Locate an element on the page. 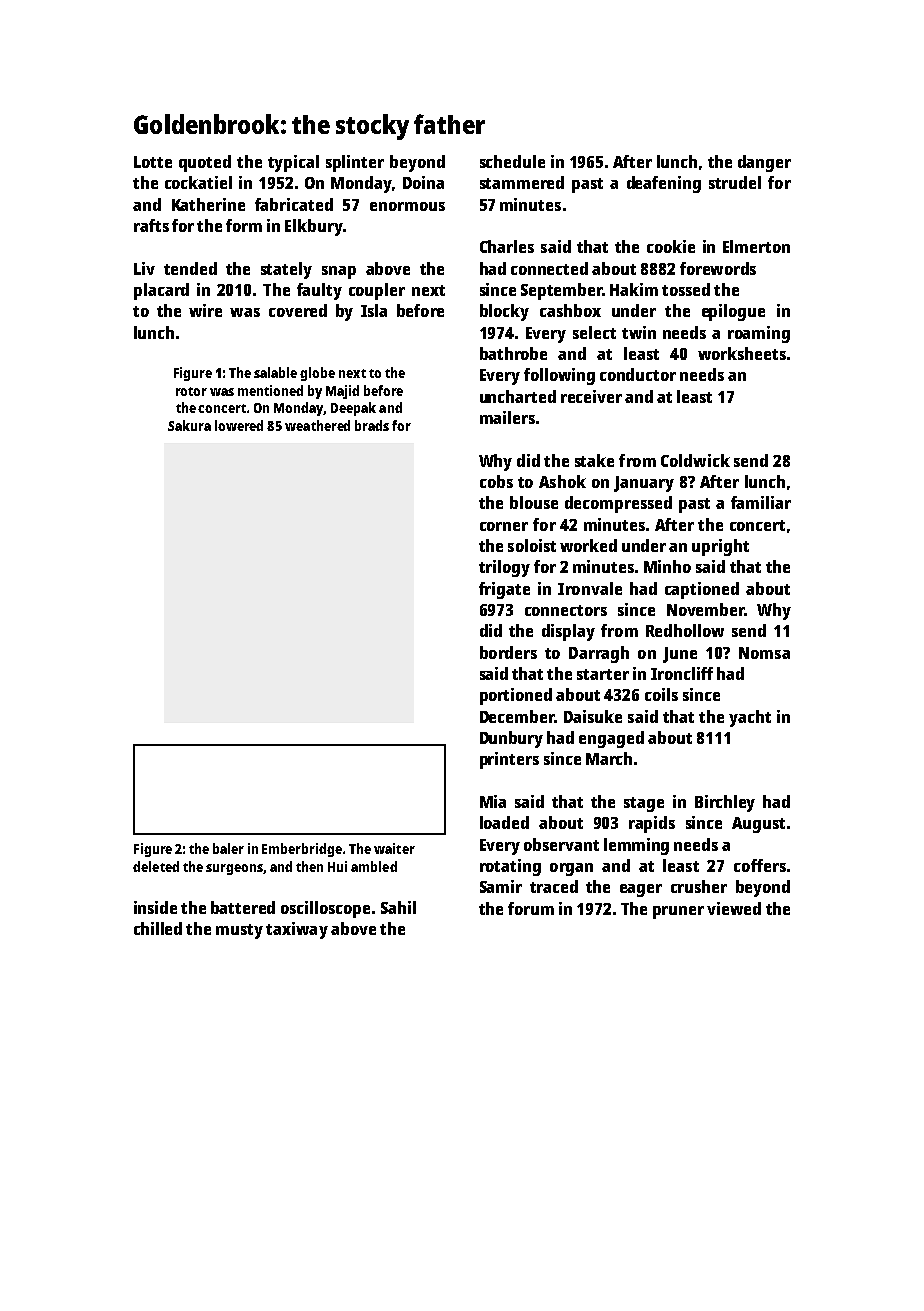 This image has width=924, height=1311. chilled is located at coordinates (158, 928).
